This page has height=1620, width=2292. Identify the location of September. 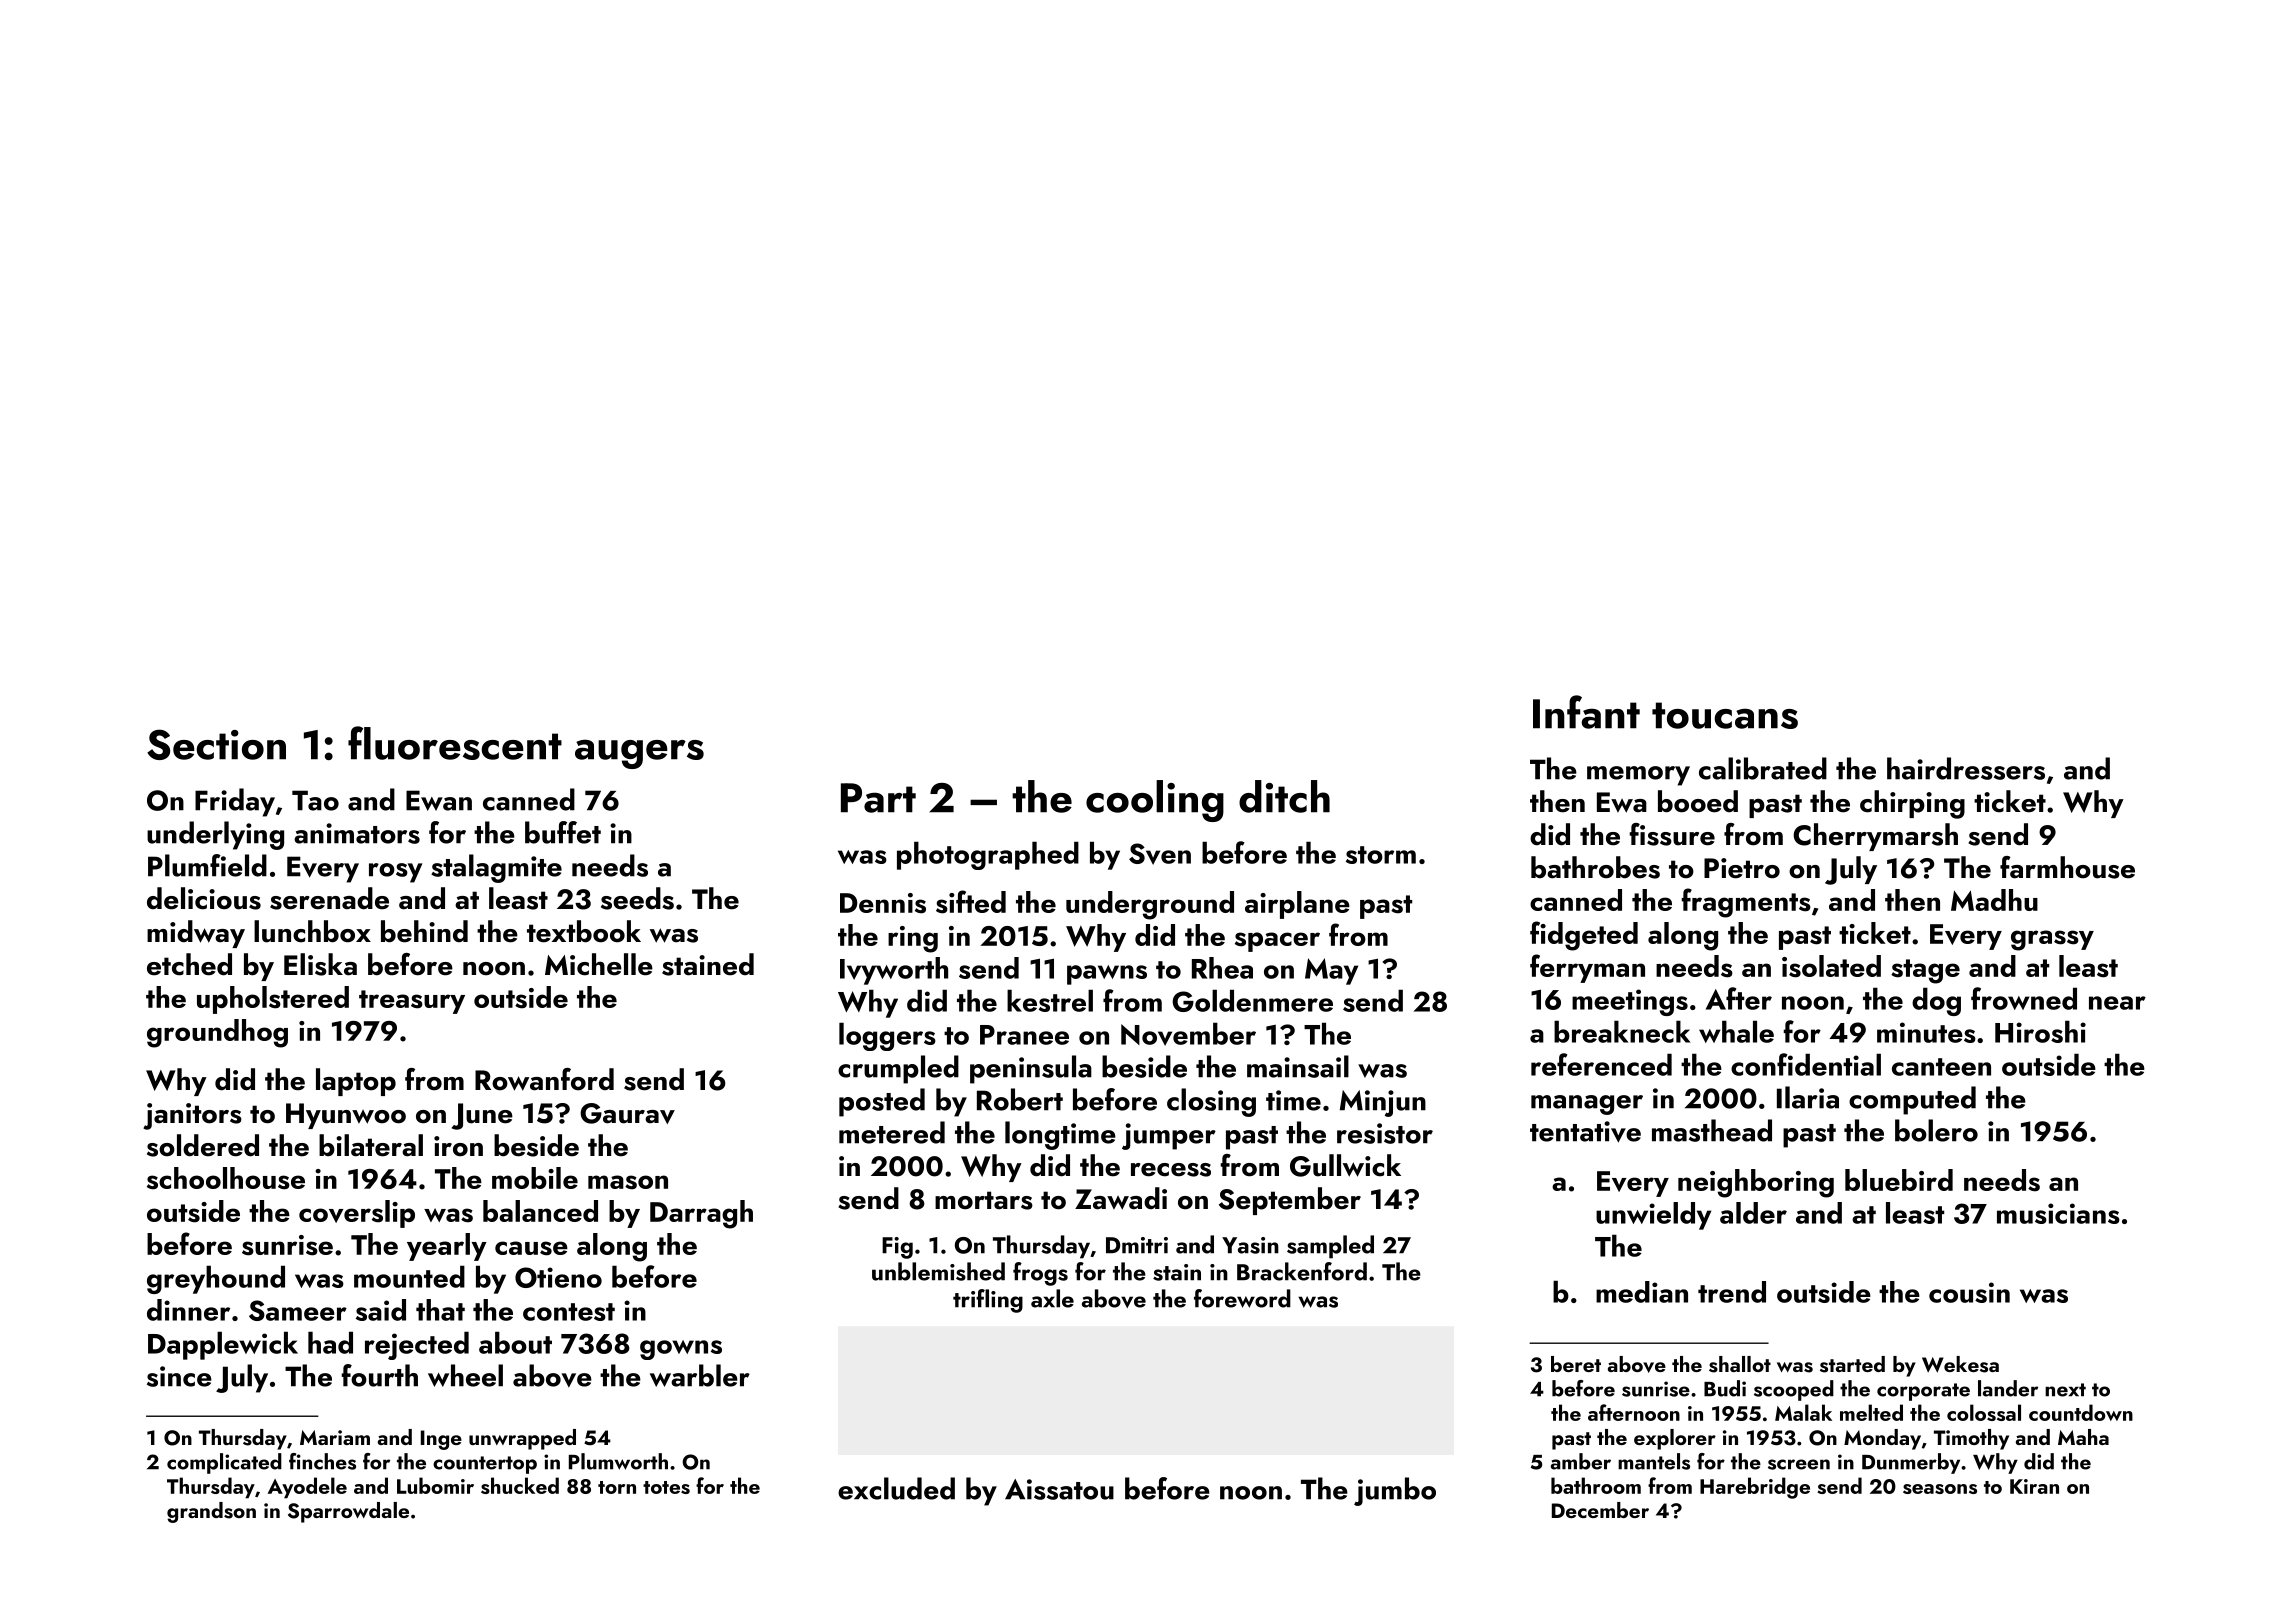
(1290, 1201).
